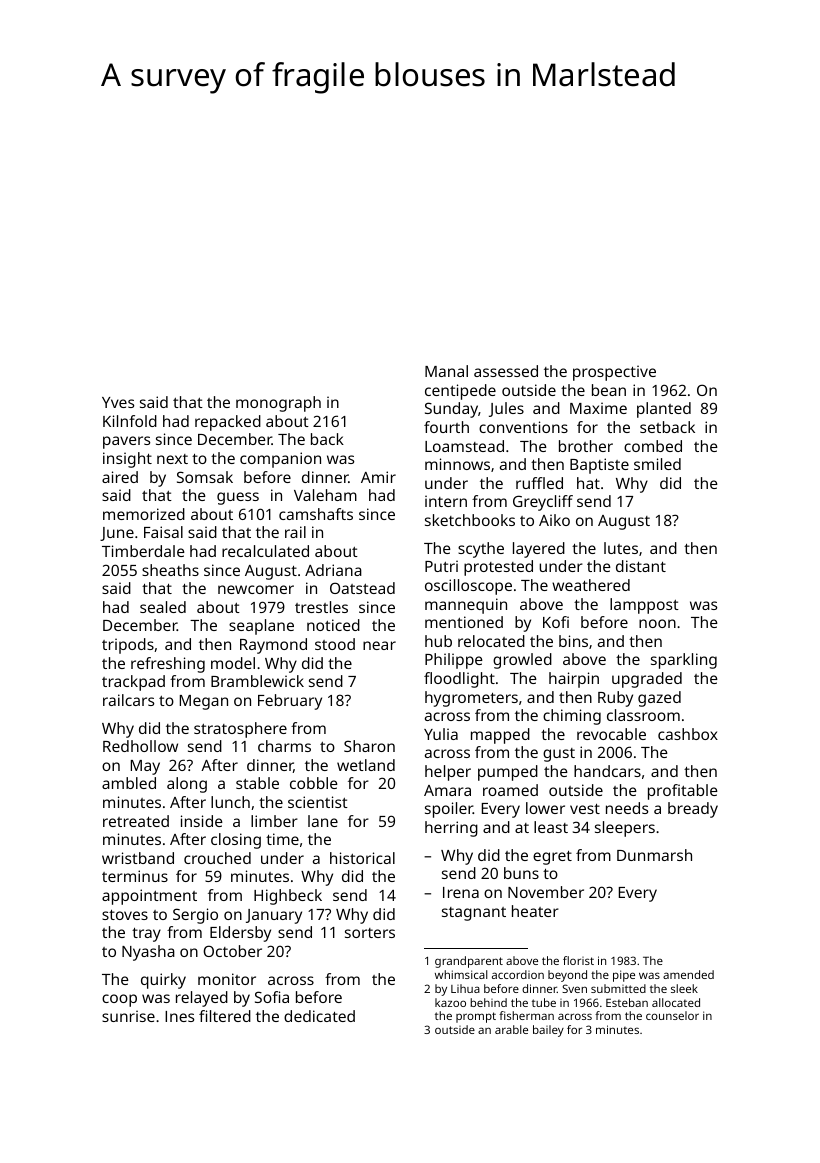 The image size is (820, 1163). Describe the element at coordinates (506, 371) in the screenshot. I see `assessed` at that location.
